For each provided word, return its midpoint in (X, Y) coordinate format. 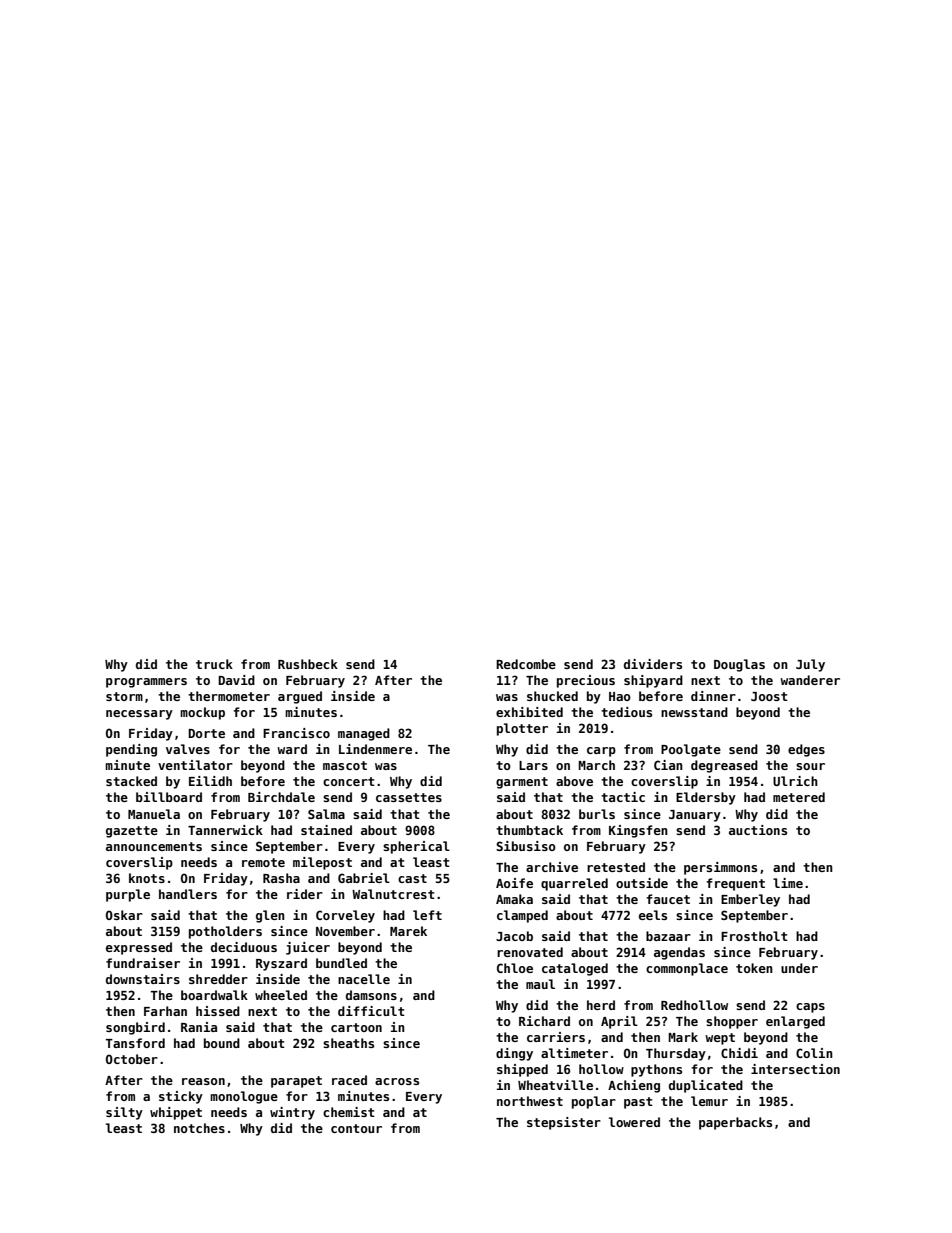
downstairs (143, 979)
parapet (296, 1082)
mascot (345, 765)
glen (270, 916)
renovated (530, 952)
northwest (530, 1101)
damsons (371, 995)
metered (799, 797)
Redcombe (526, 664)
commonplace (687, 969)
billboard (169, 797)
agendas (679, 953)
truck (214, 664)
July (810, 665)
